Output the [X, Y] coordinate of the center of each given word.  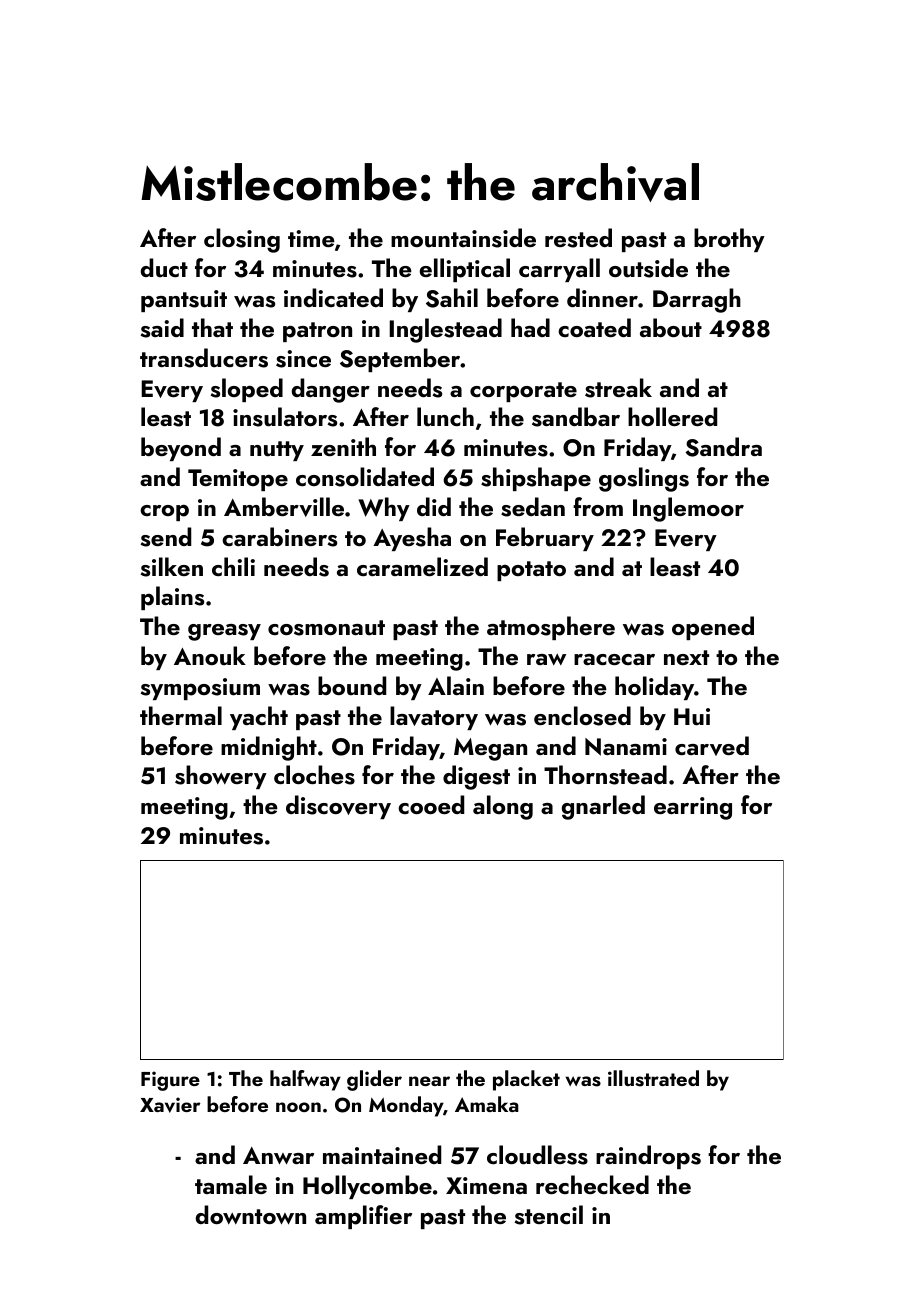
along [503, 807]
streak [618, 388]
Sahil [452, 298]
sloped [247, 390]
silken [172, 567]
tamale [231, 1184]
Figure [170, 1081]
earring [693, 808]
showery [221, 777]
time [311, 238]
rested [578, 238]
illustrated [653, 1078]
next [686, 657]
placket [526, 1080]
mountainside [463, 238]
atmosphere [551, 628]
